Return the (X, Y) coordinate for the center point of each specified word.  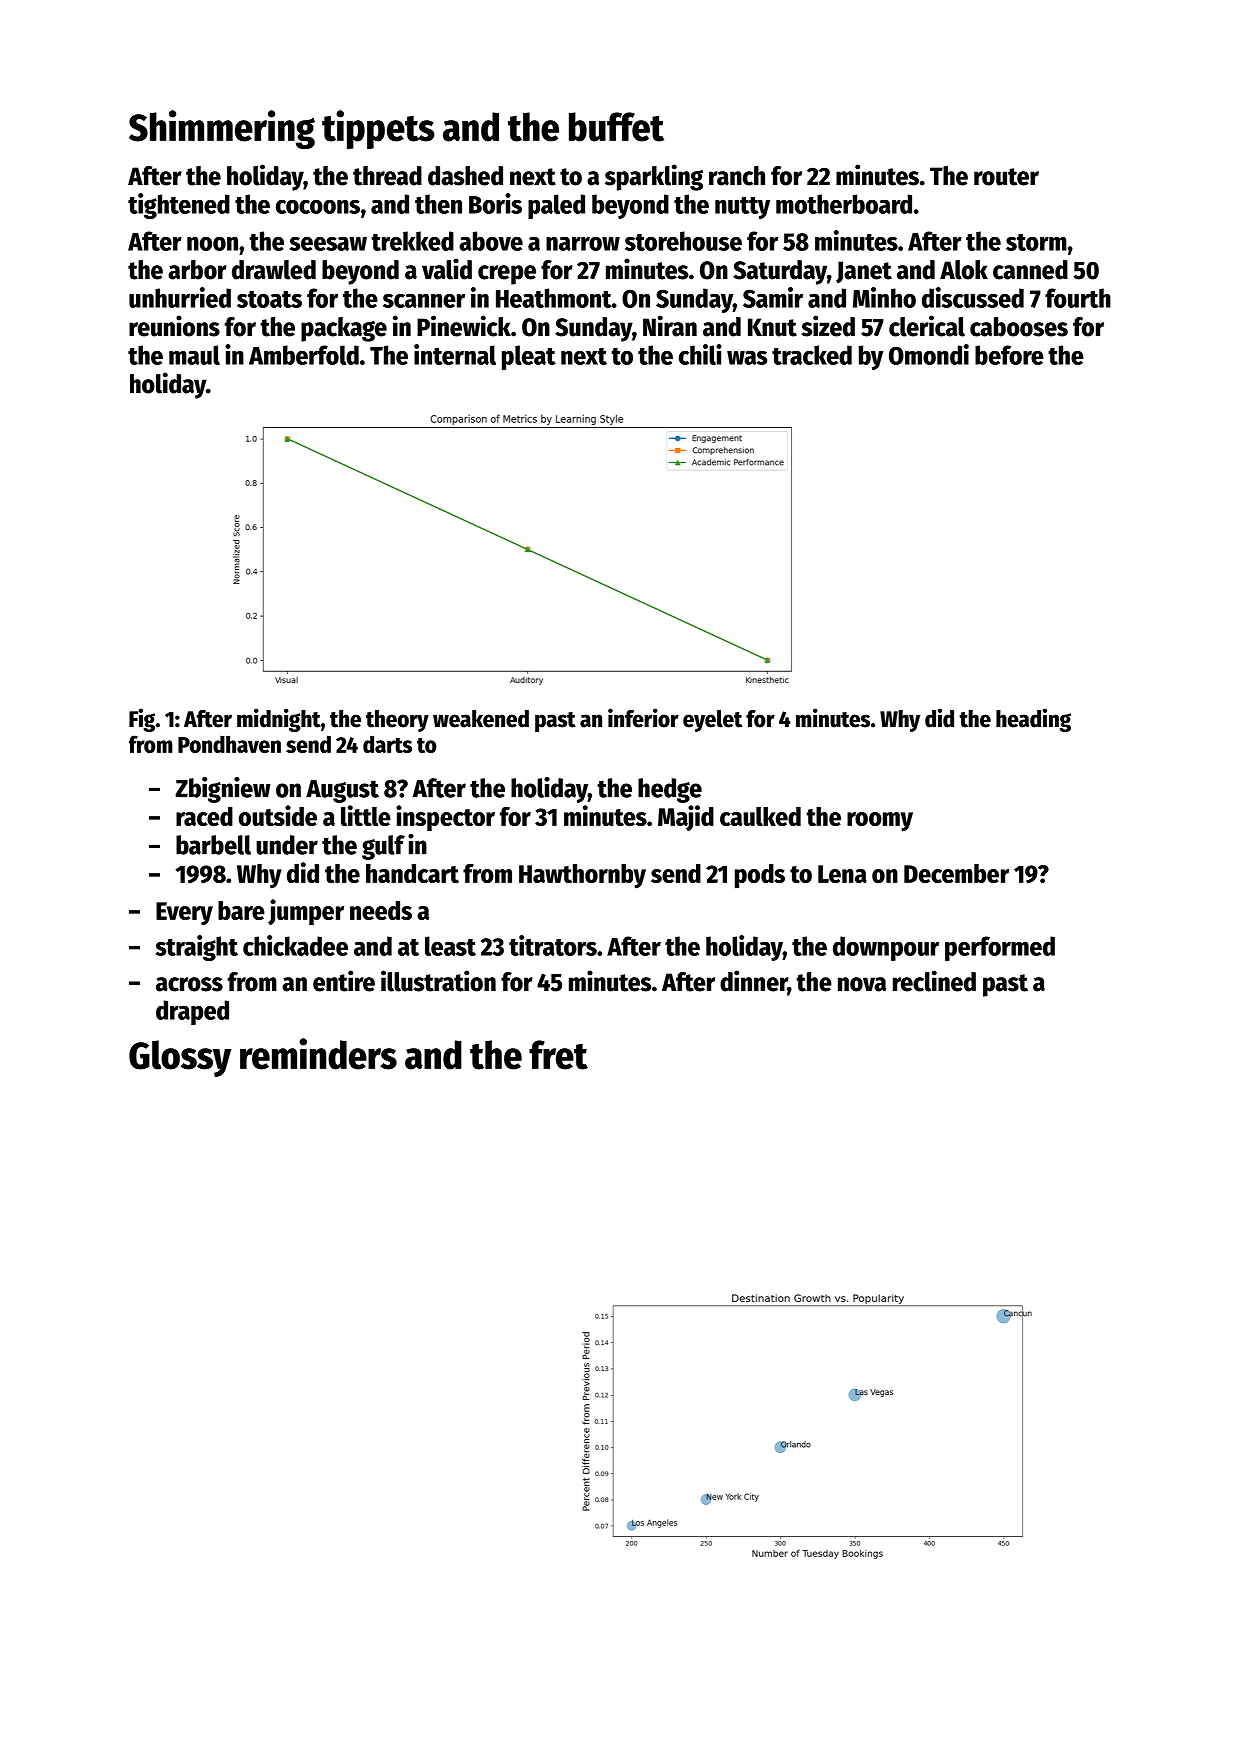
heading (1033, 720)
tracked (812, 355)
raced (204, 816)
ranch (737, 176)
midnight (279, 720)
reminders (318, 1054)
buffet (616, 127)
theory (397, 721)
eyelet (712, 721)
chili (700, 354)
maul (194, 355)
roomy (880, 822)
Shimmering (222, 129)
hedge (670, 790)
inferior (643, 718)
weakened (481, 719)
